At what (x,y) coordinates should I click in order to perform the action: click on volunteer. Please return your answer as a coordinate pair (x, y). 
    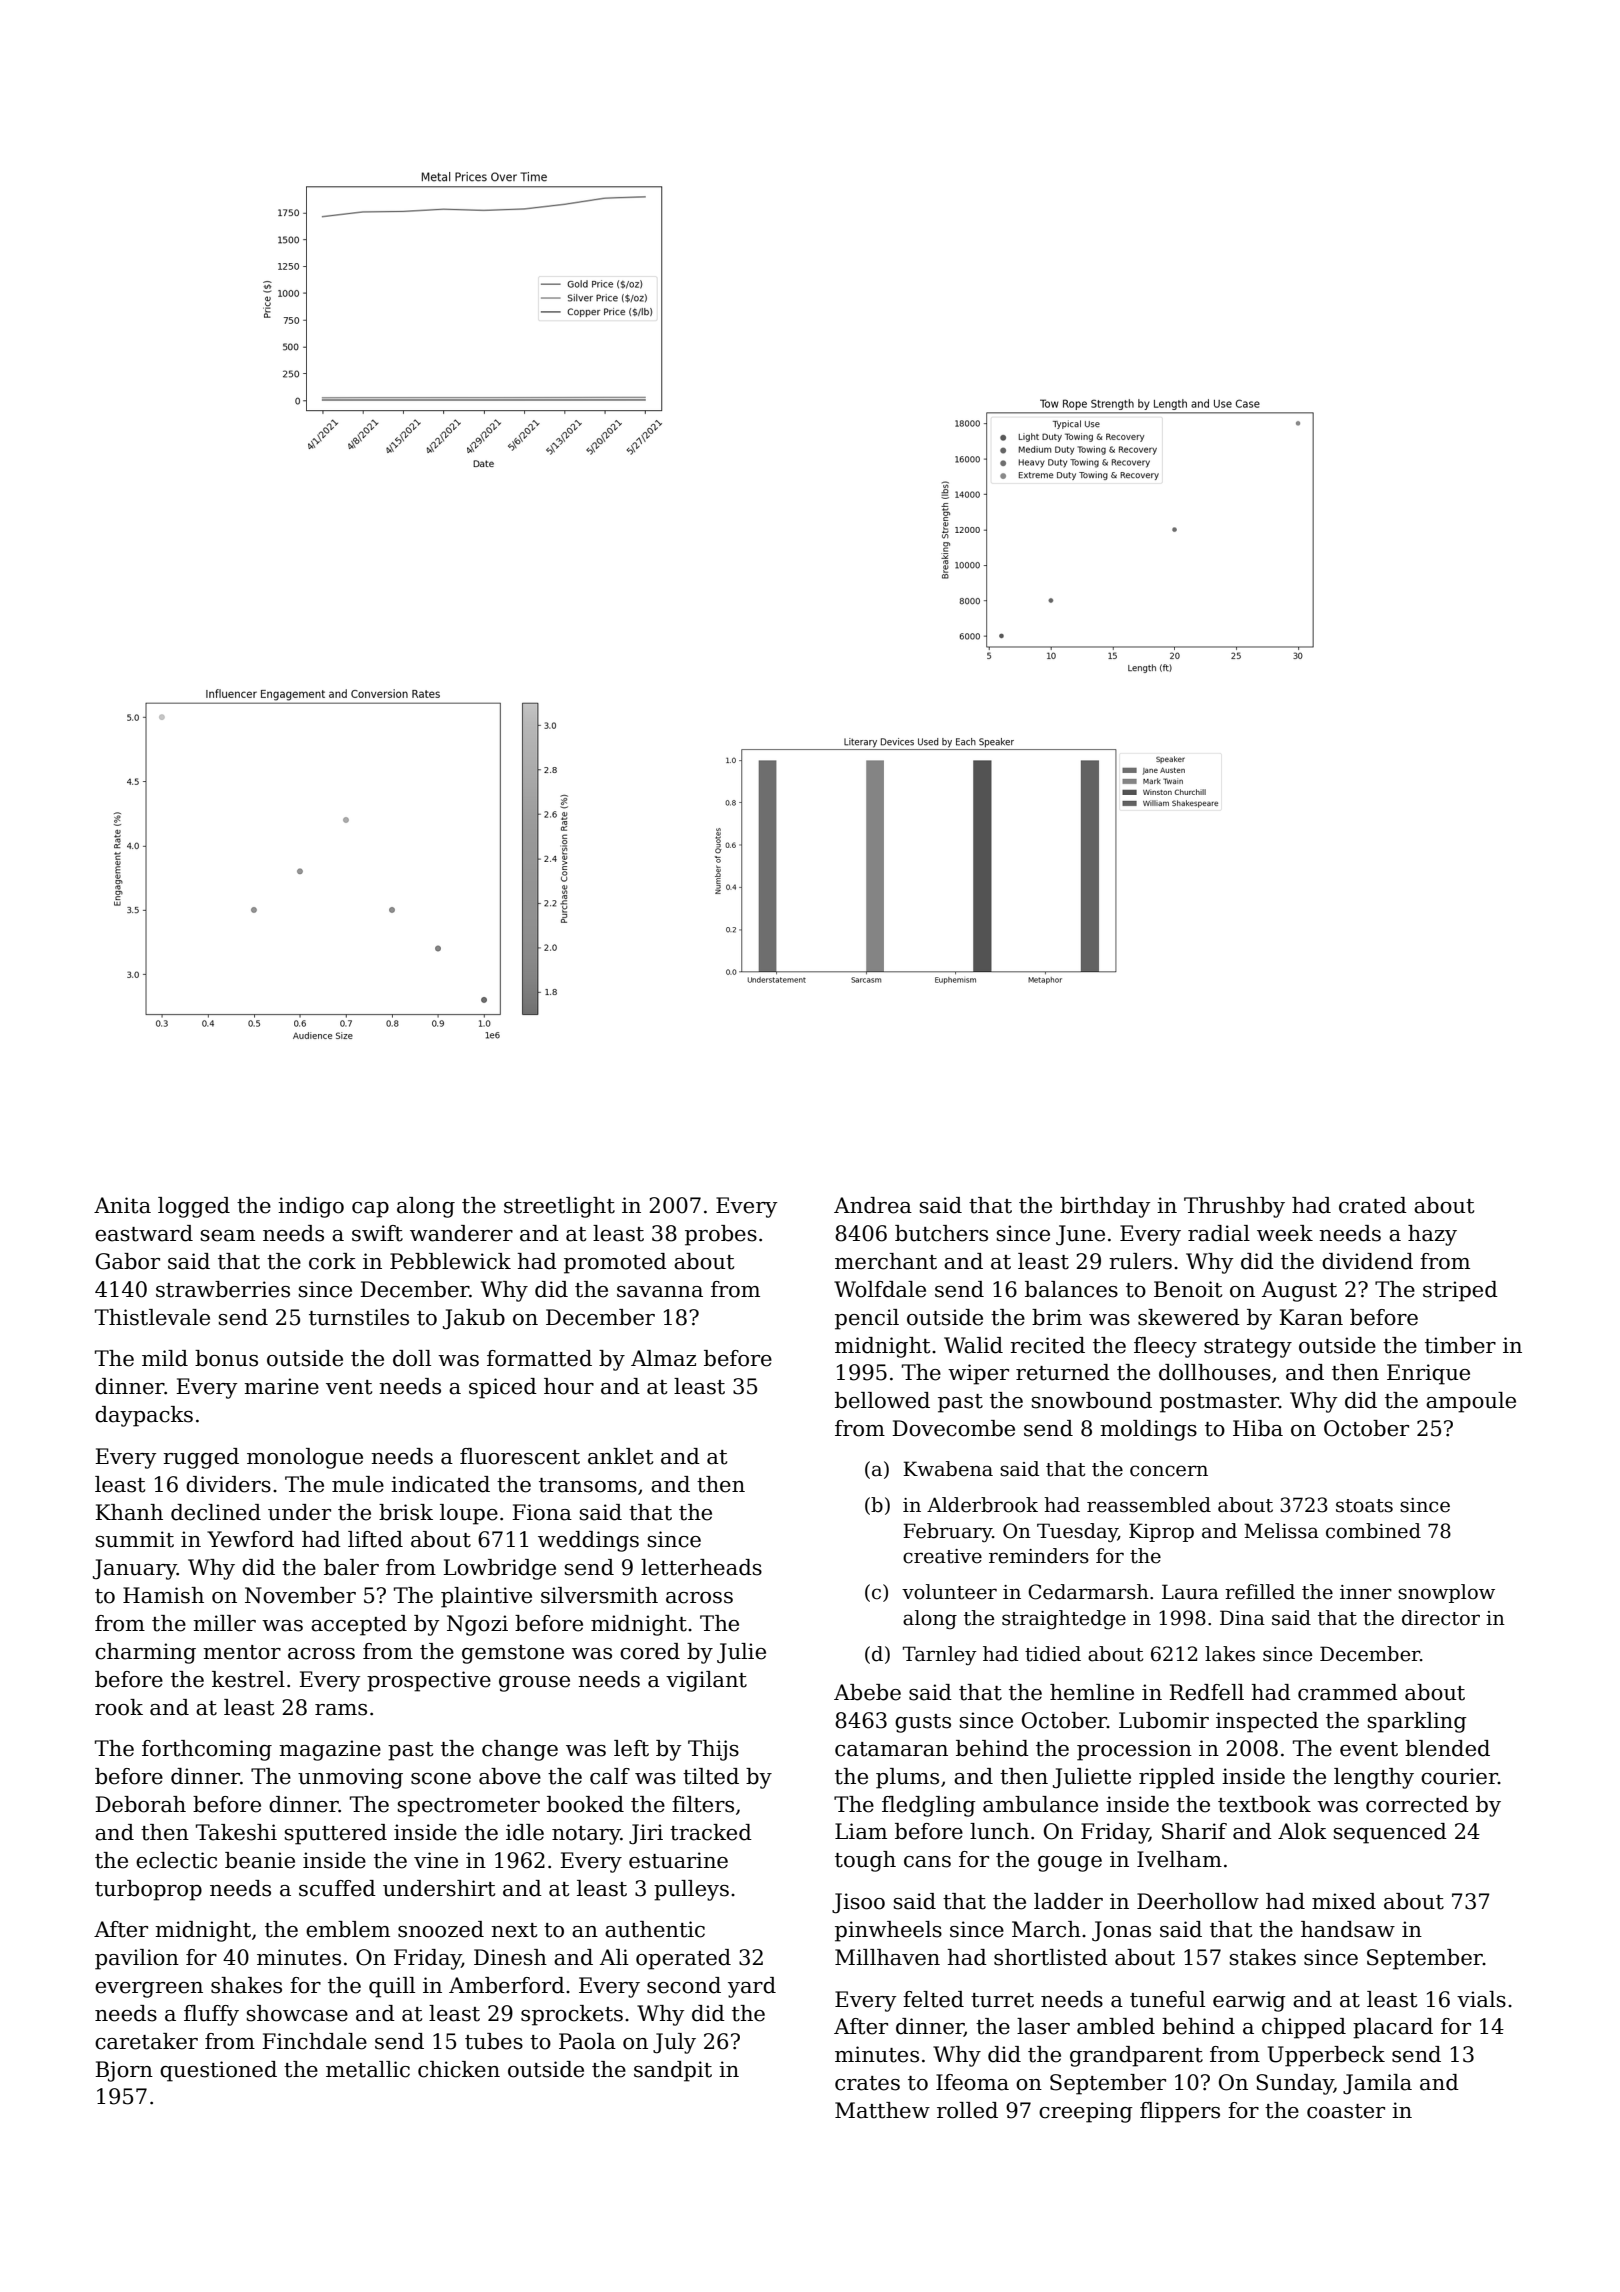
    Looking at the image, I should click on (949, 1592).
